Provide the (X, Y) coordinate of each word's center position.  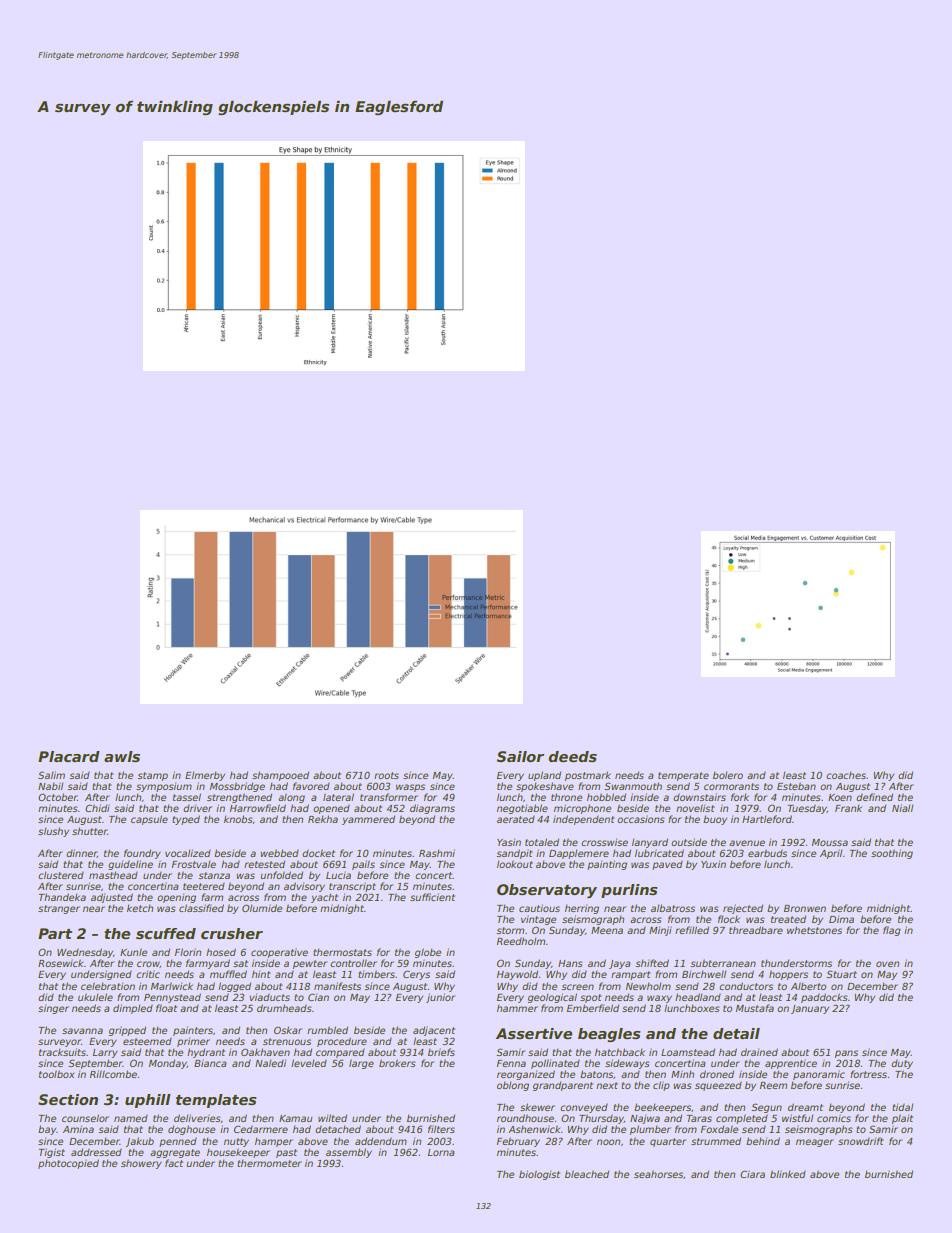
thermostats (342, 952)
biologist (539, 1175)
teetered (204, 886)
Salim (51, 775)
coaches (846, 775)
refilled (692, 930)
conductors (746, 986)
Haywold (517, 975)
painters (193, 1031)
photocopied (68, 1164)
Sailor (520, 756)
